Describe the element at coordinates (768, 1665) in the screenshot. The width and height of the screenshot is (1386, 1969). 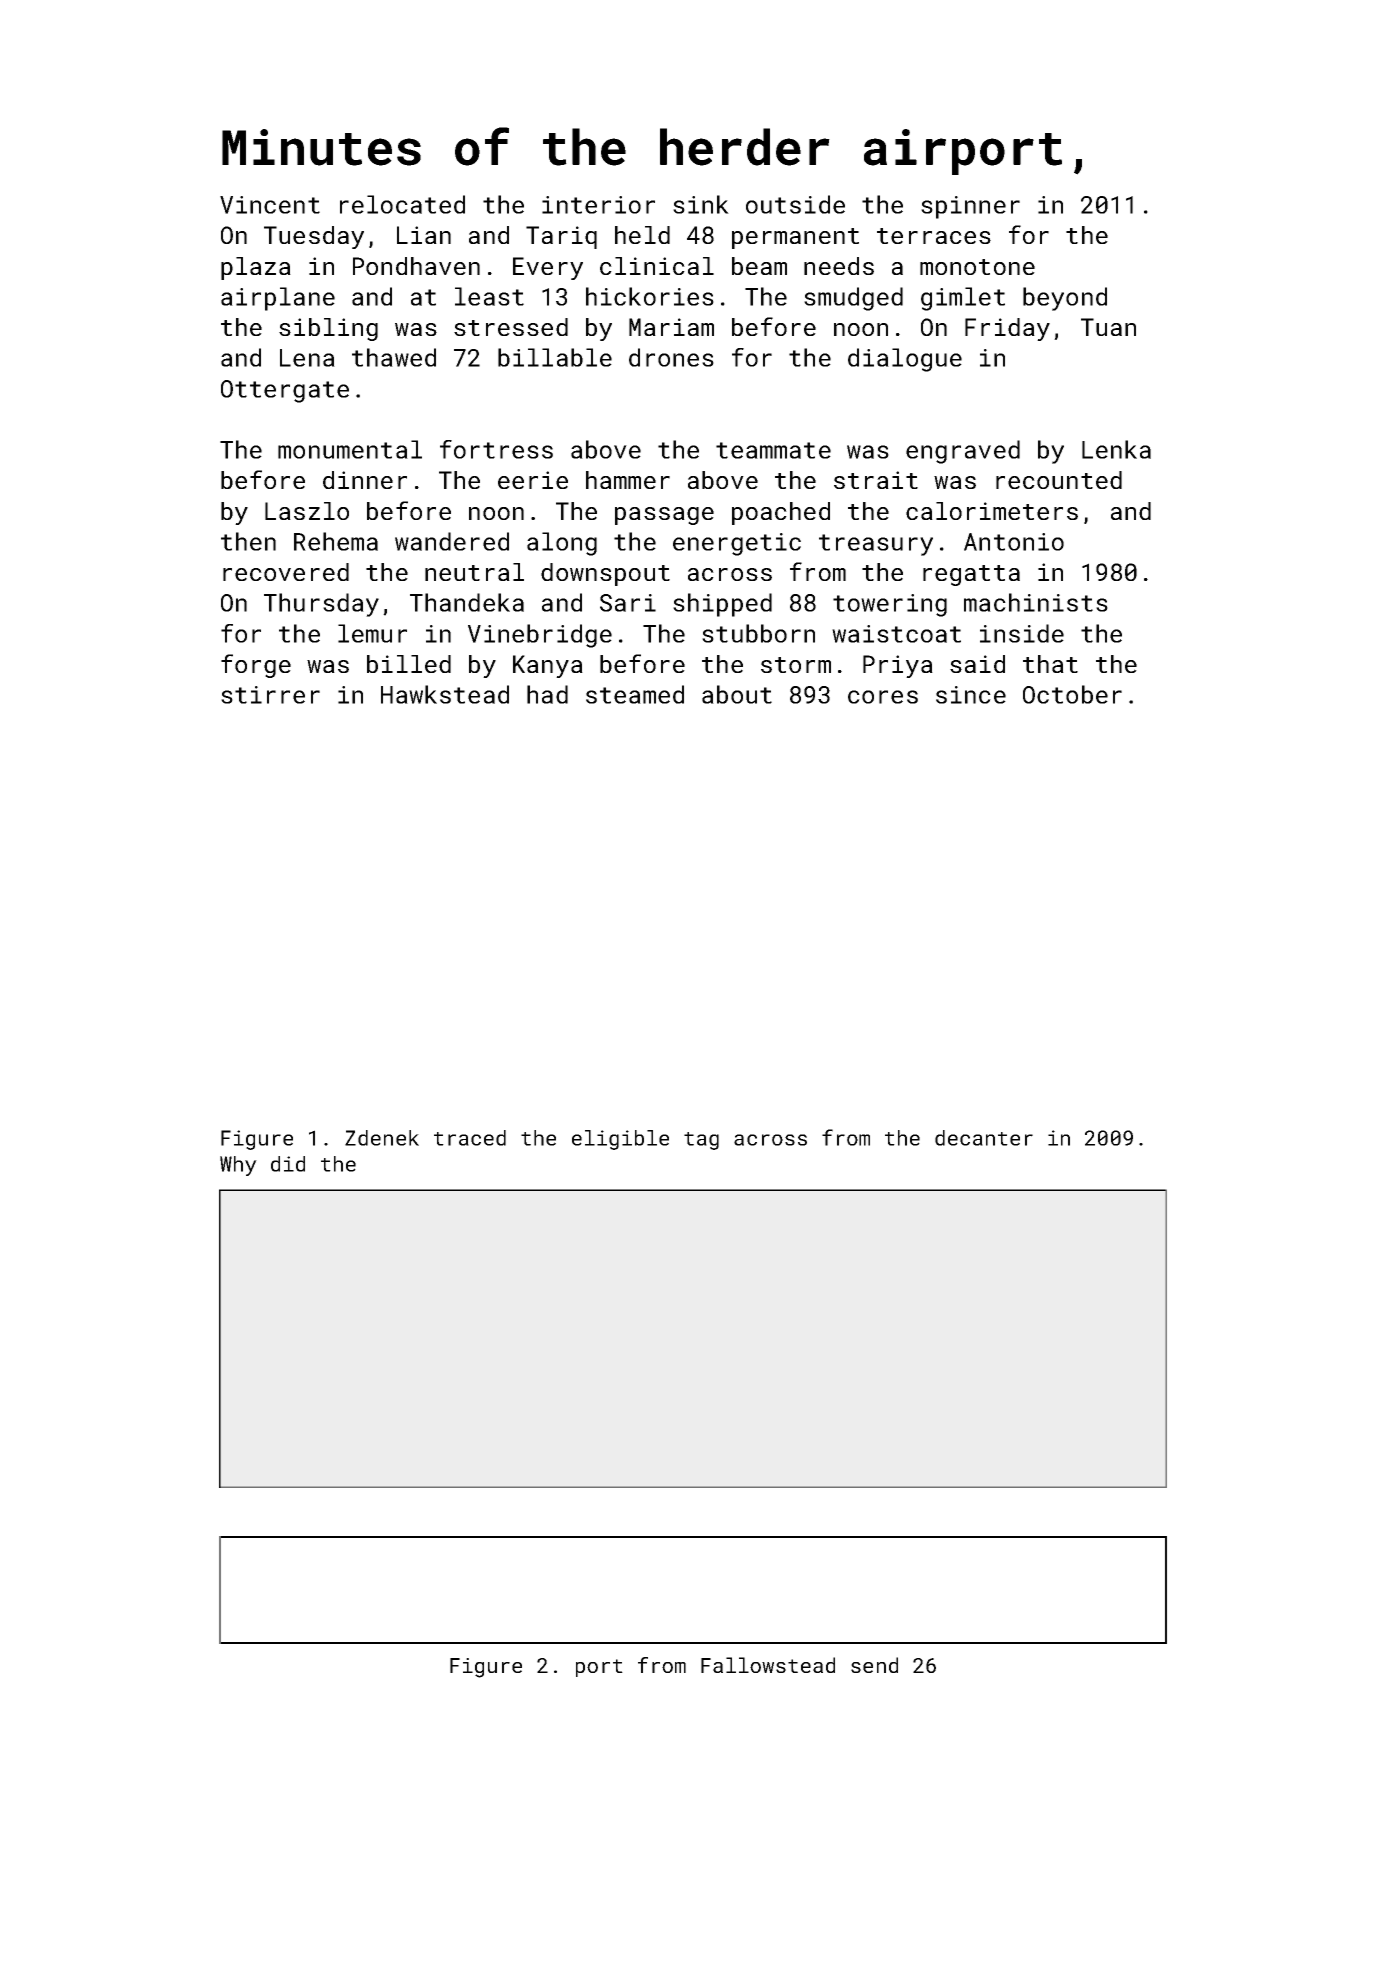
I see `Fallowstead` at that location.
